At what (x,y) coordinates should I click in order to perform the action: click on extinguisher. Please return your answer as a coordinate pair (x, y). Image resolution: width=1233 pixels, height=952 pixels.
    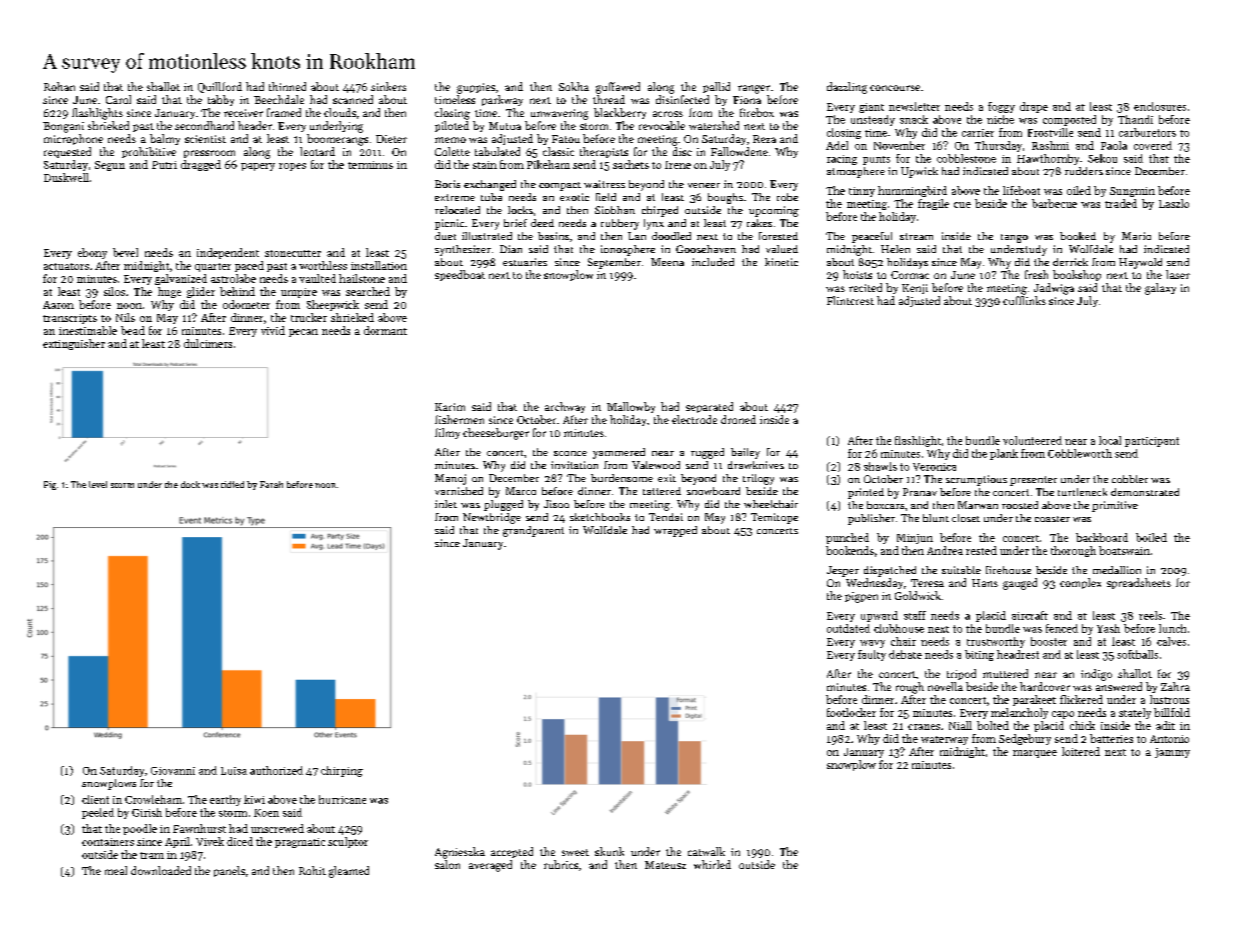
    Looking at the image, I should click on (74, 344).
